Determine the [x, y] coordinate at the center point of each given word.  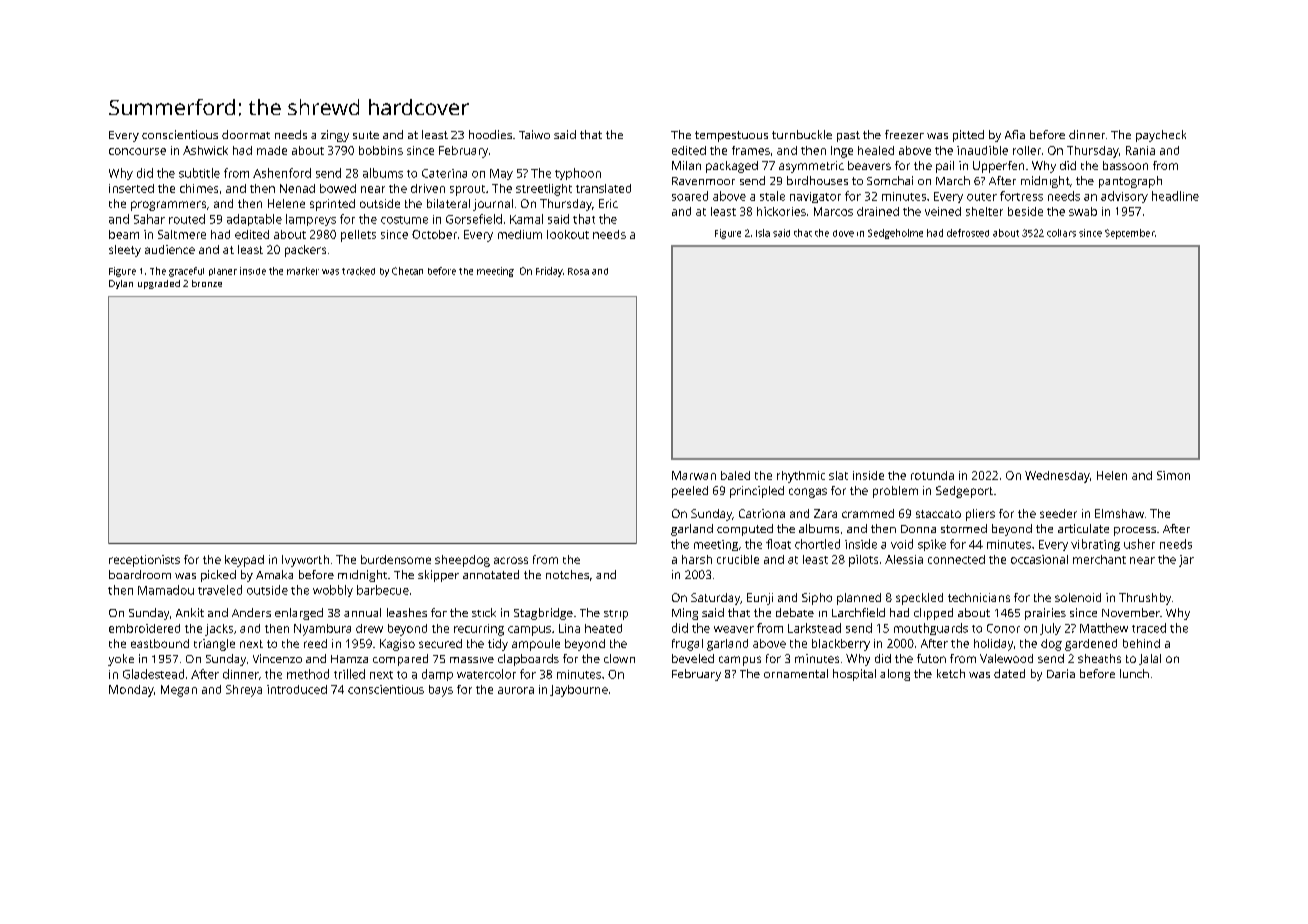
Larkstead [814, 628]
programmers [168, 206]
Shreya [244, 691]
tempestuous [731, 136]
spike [932, 545]
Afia [1015, 134]
